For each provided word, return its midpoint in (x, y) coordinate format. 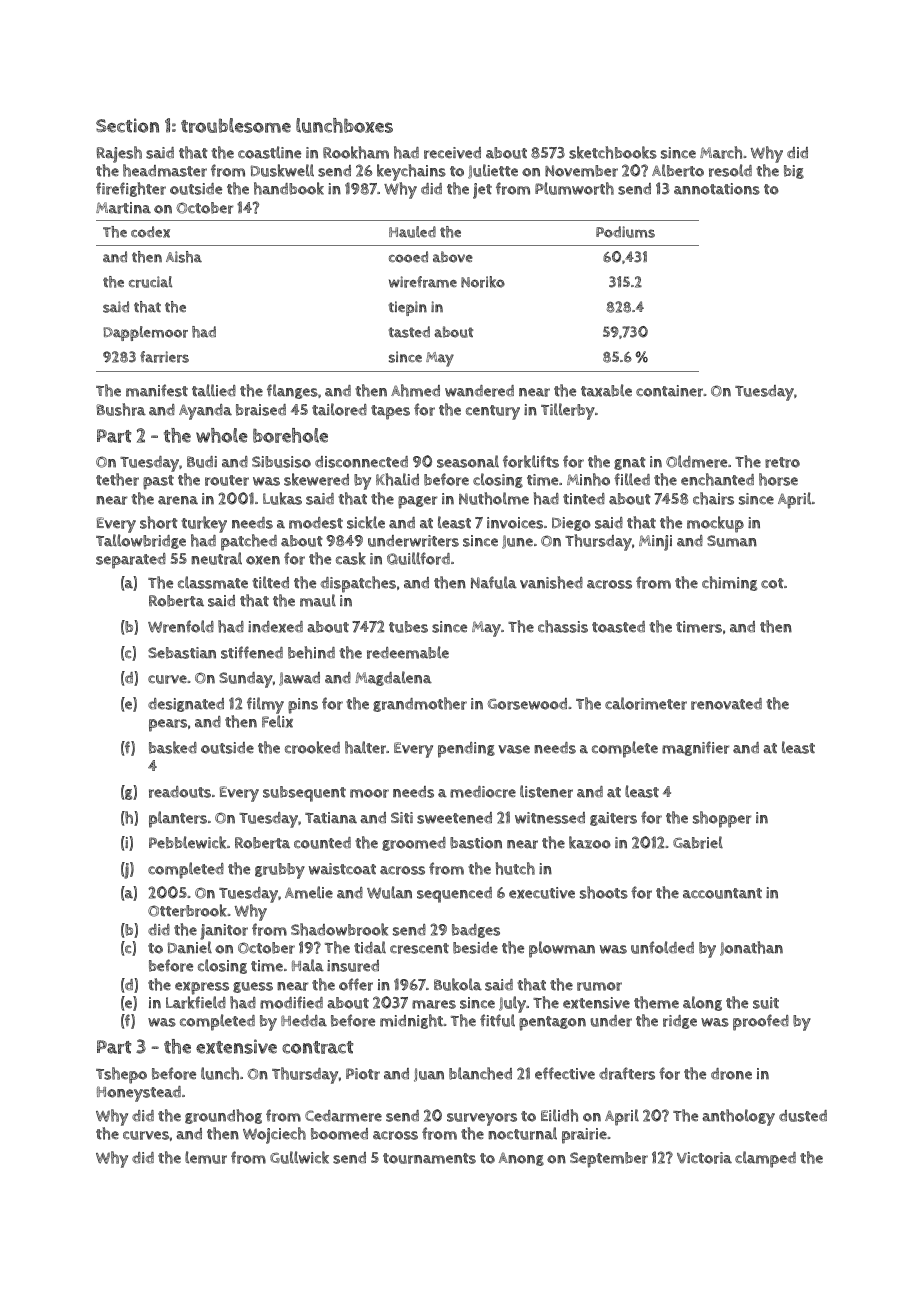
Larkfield (196, 1002)
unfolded (662, 947)
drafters (627, 1073)
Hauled (412, 232)
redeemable (408, 652)
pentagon (552, 1023)
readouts (180, 792)
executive (542, 893)
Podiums (625, 232)
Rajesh (119, 154)
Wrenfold (181, 626)
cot (772, 583)
